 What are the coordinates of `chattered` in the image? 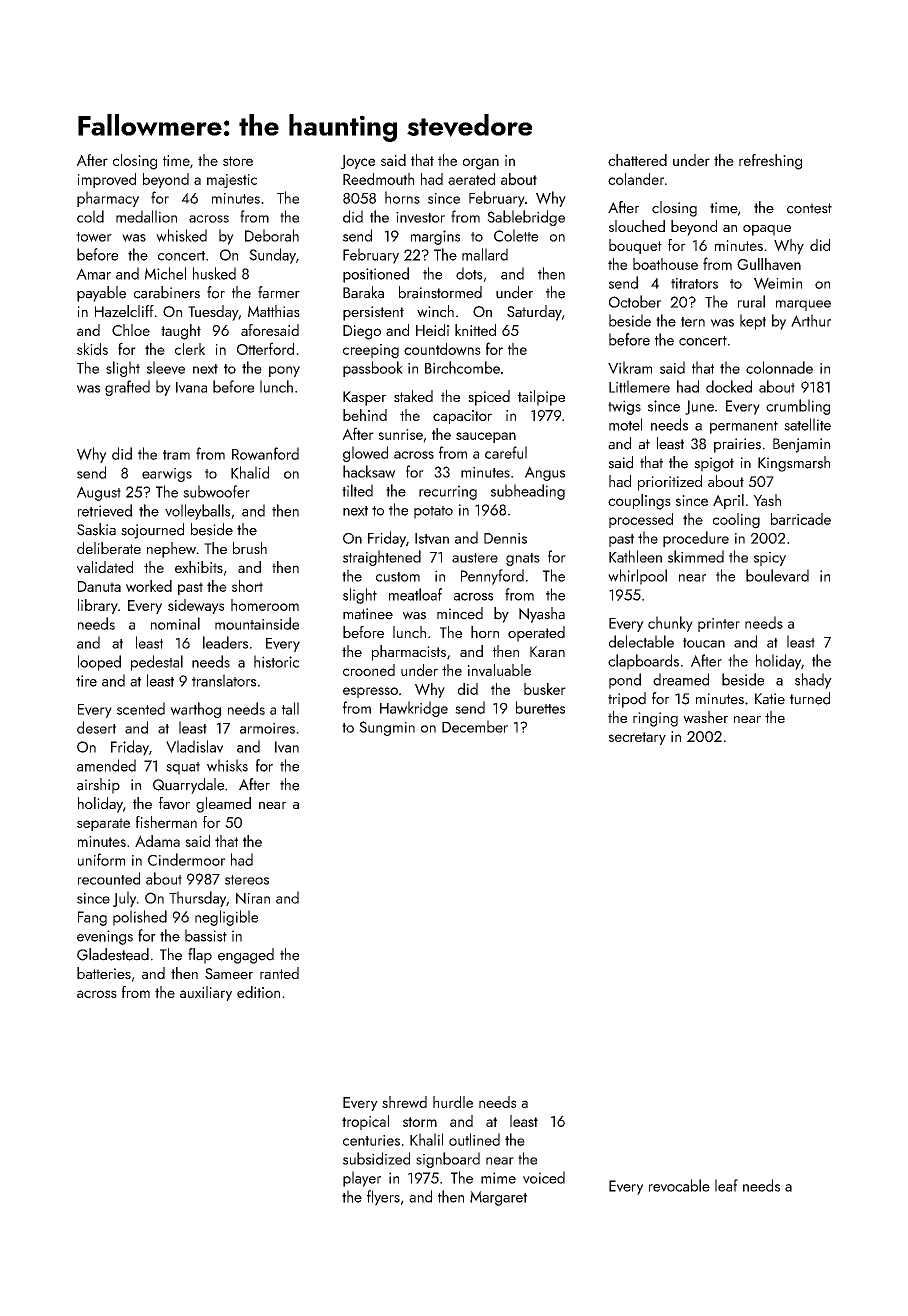 It's located at (637, 160).
